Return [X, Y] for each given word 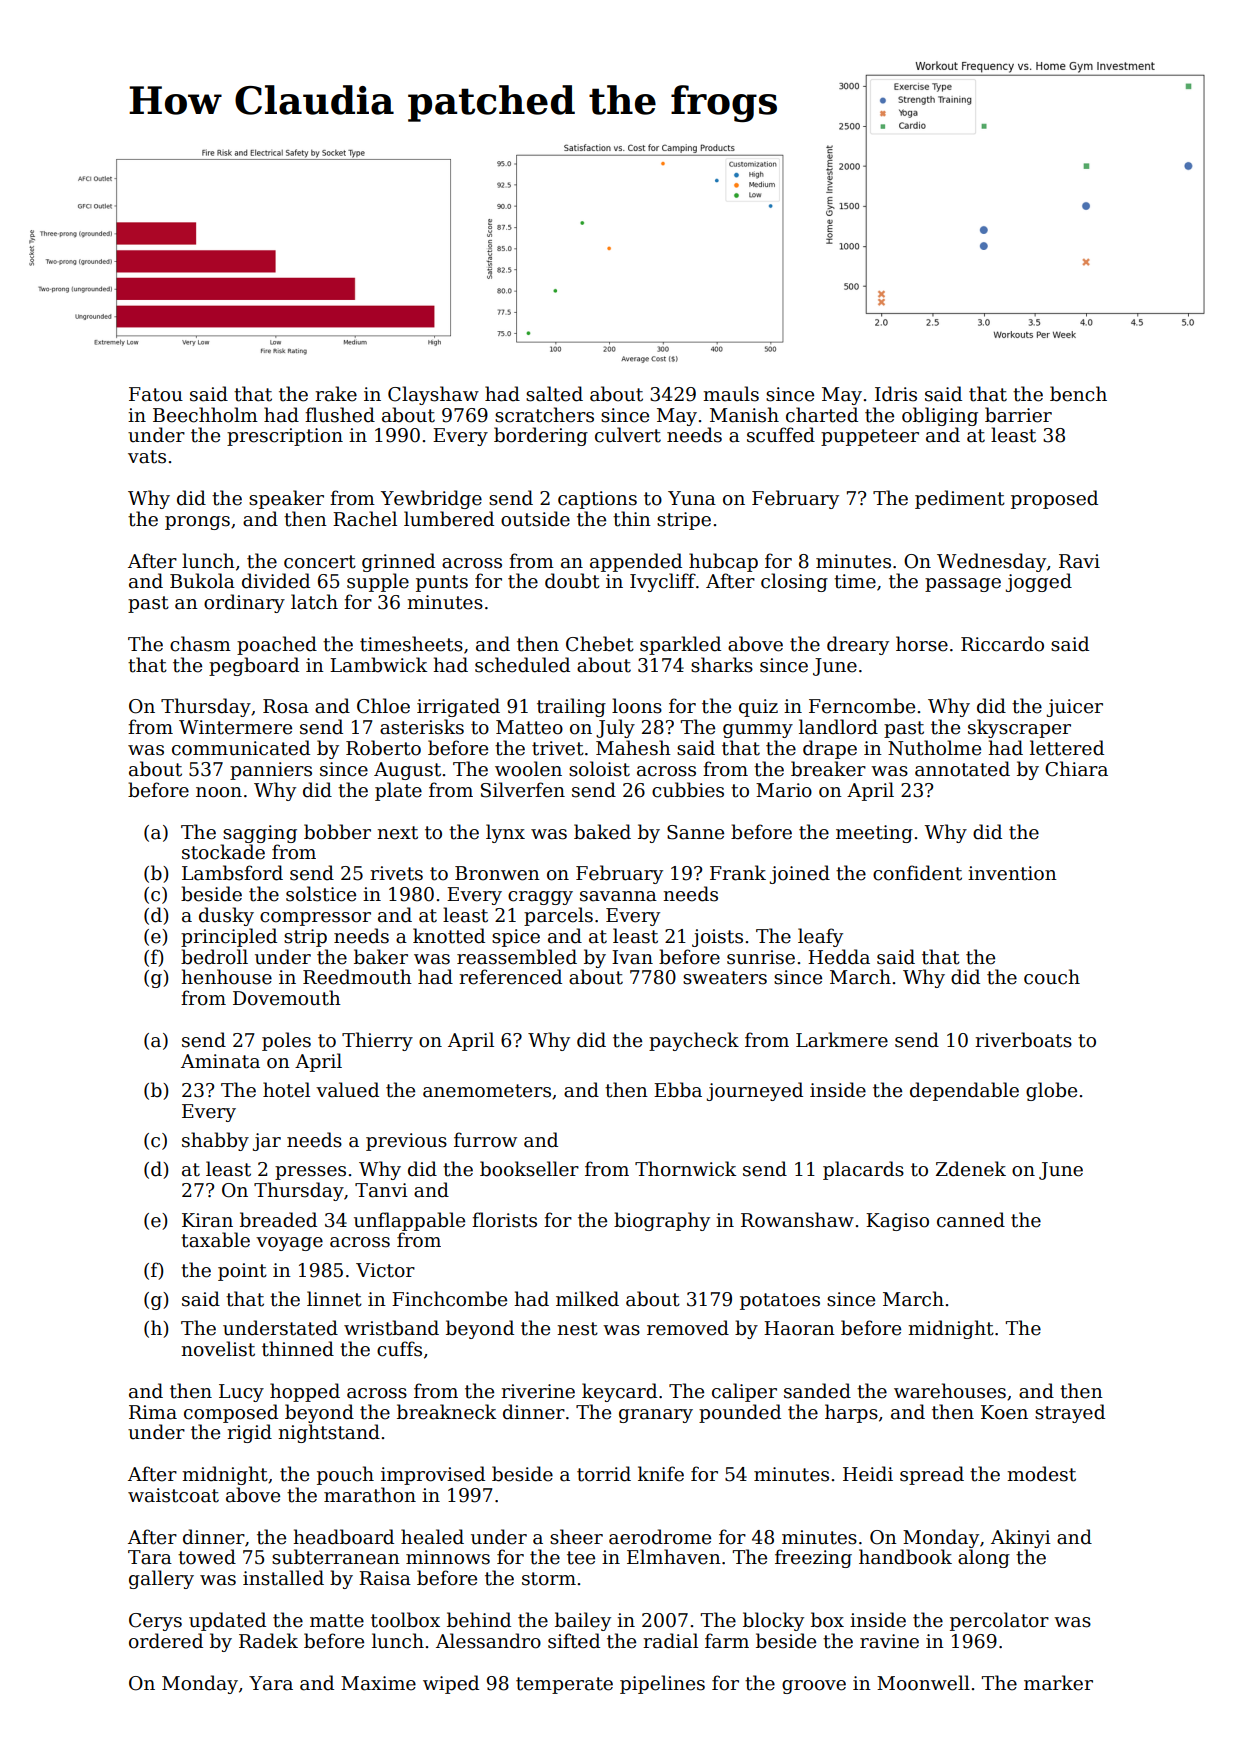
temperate [564, 1685]
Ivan [632, 957]
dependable [964, 1091]
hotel [286, 1090]
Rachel [365, 519]
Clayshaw [433, 395]
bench [1078, 394]
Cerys [155, 1622]
